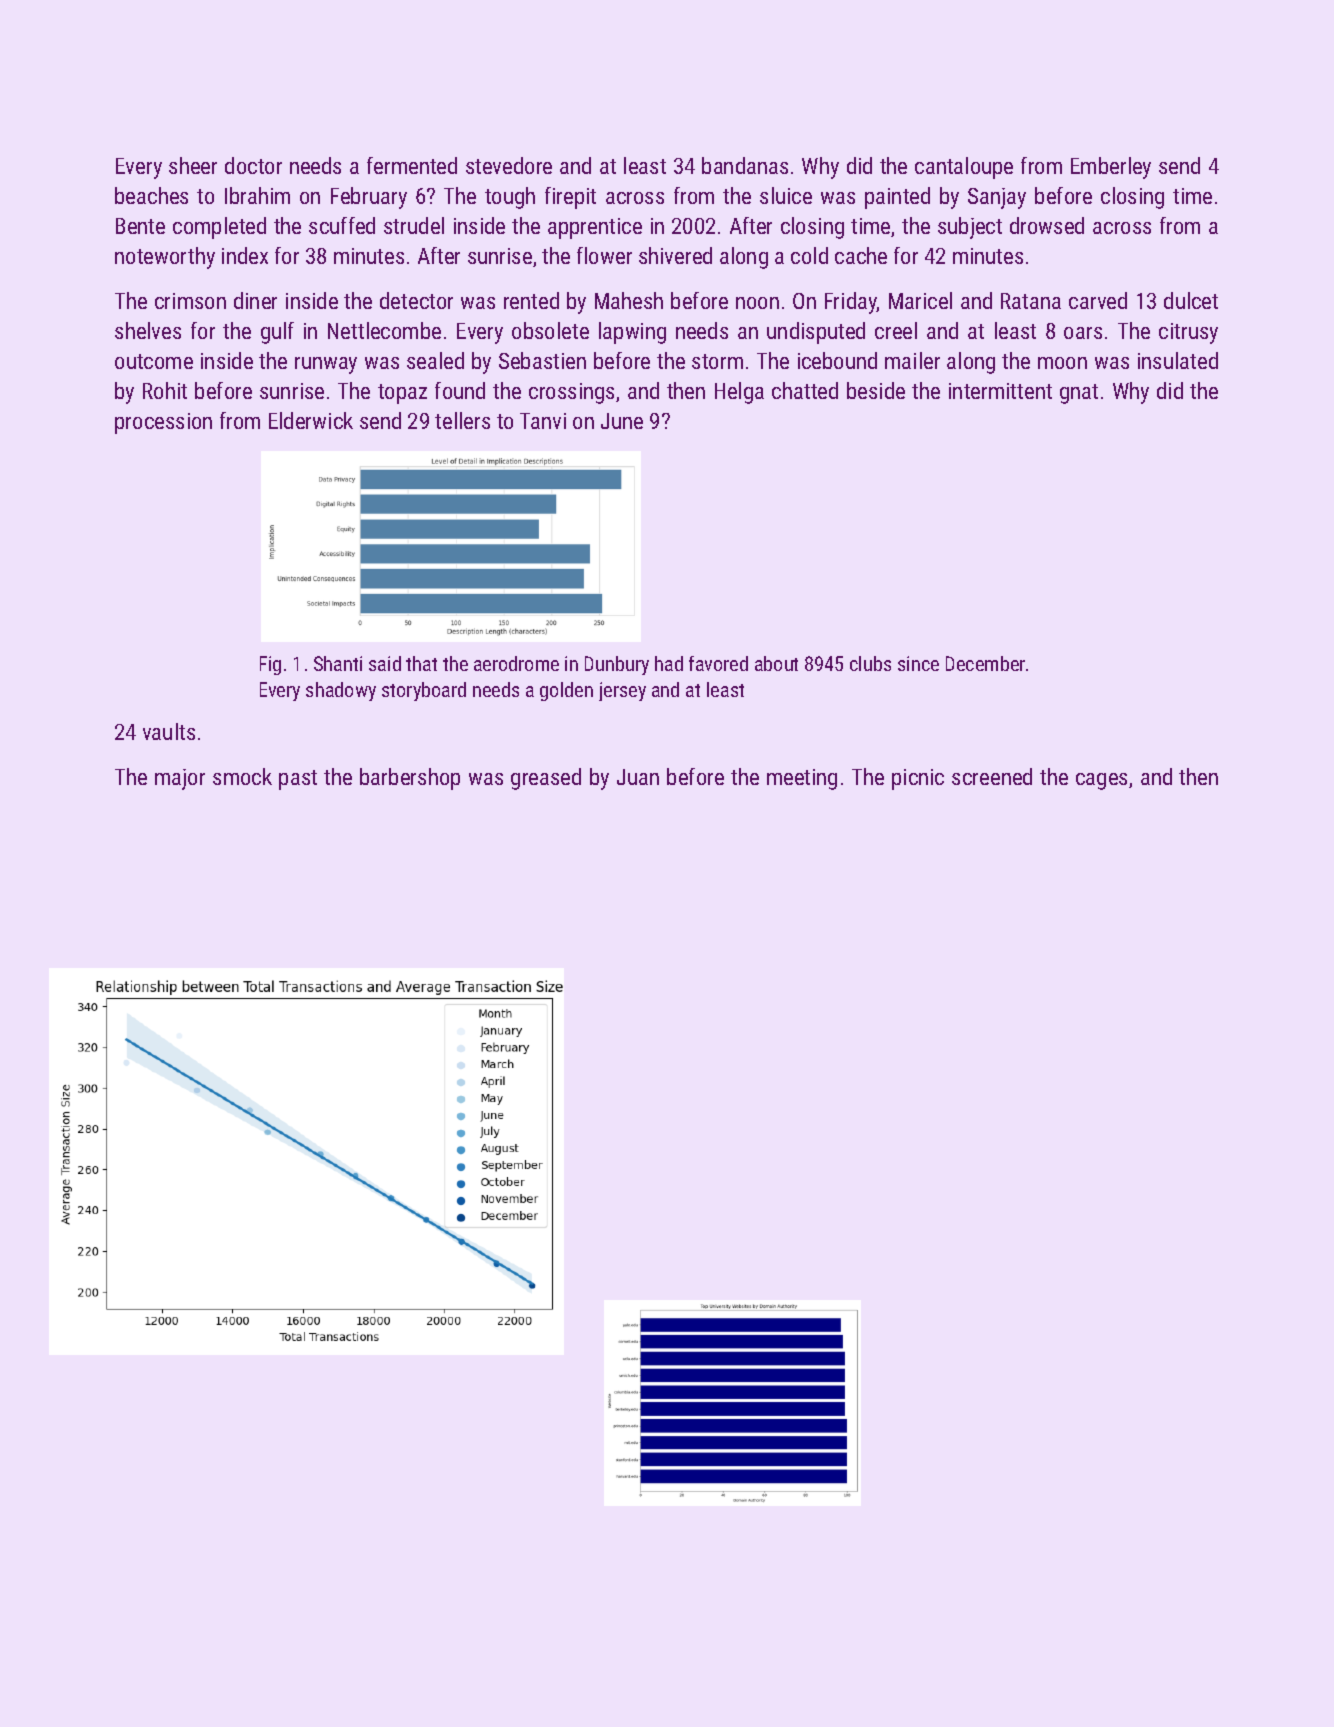 The height and width of the screenshot is (1727, 1334). Describe the element at coordinates (622, 691) in the screenshot. I see `jersey` at that location.
